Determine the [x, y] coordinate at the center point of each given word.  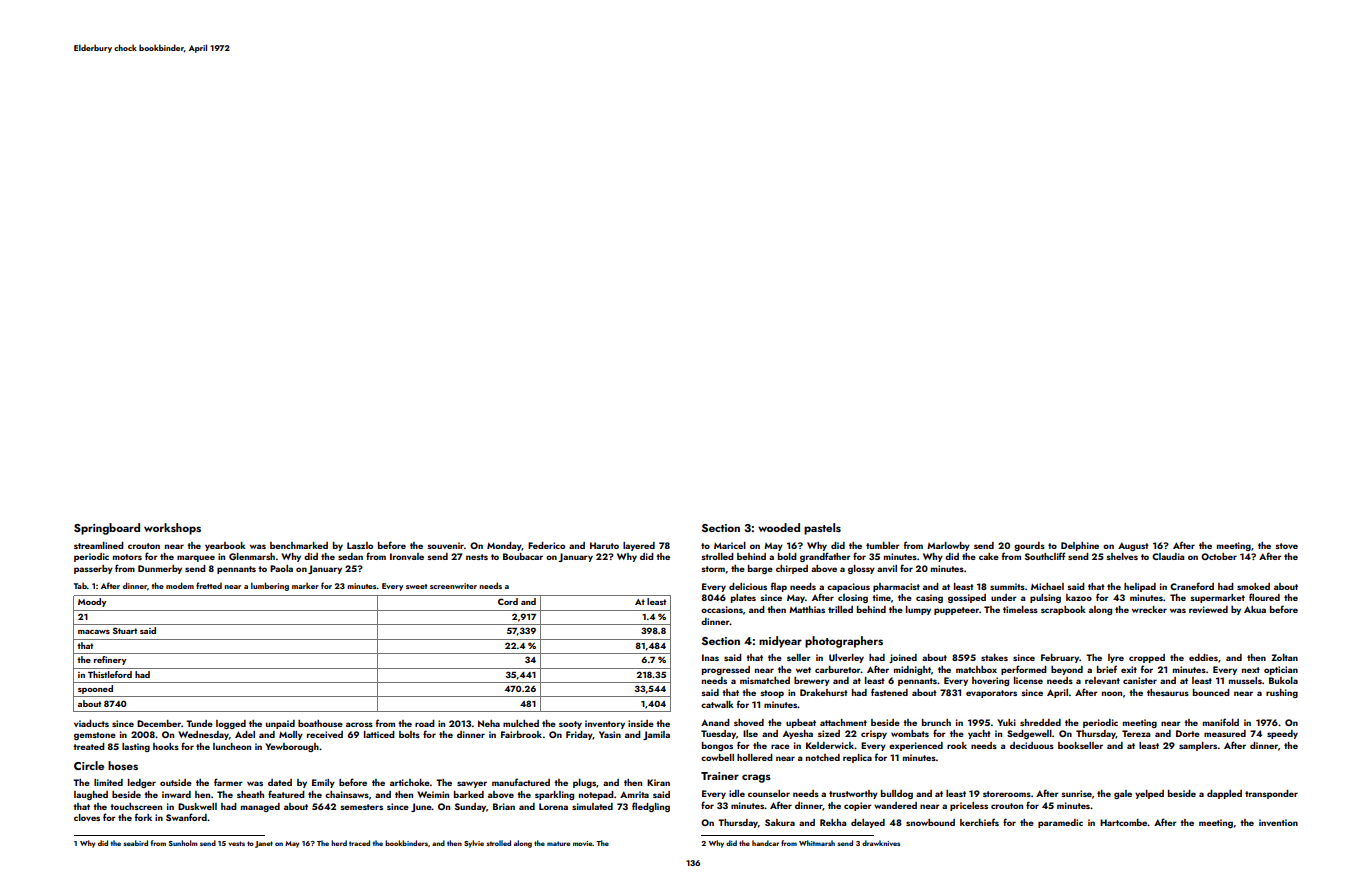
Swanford [186, 817]
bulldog [897, 794]
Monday [504, 546]
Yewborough [292, 747]
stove [1286, 546]
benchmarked [299, 545]
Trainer [720, 776]
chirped [792, 569]
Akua [1255, 609]
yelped [1149, 794]
